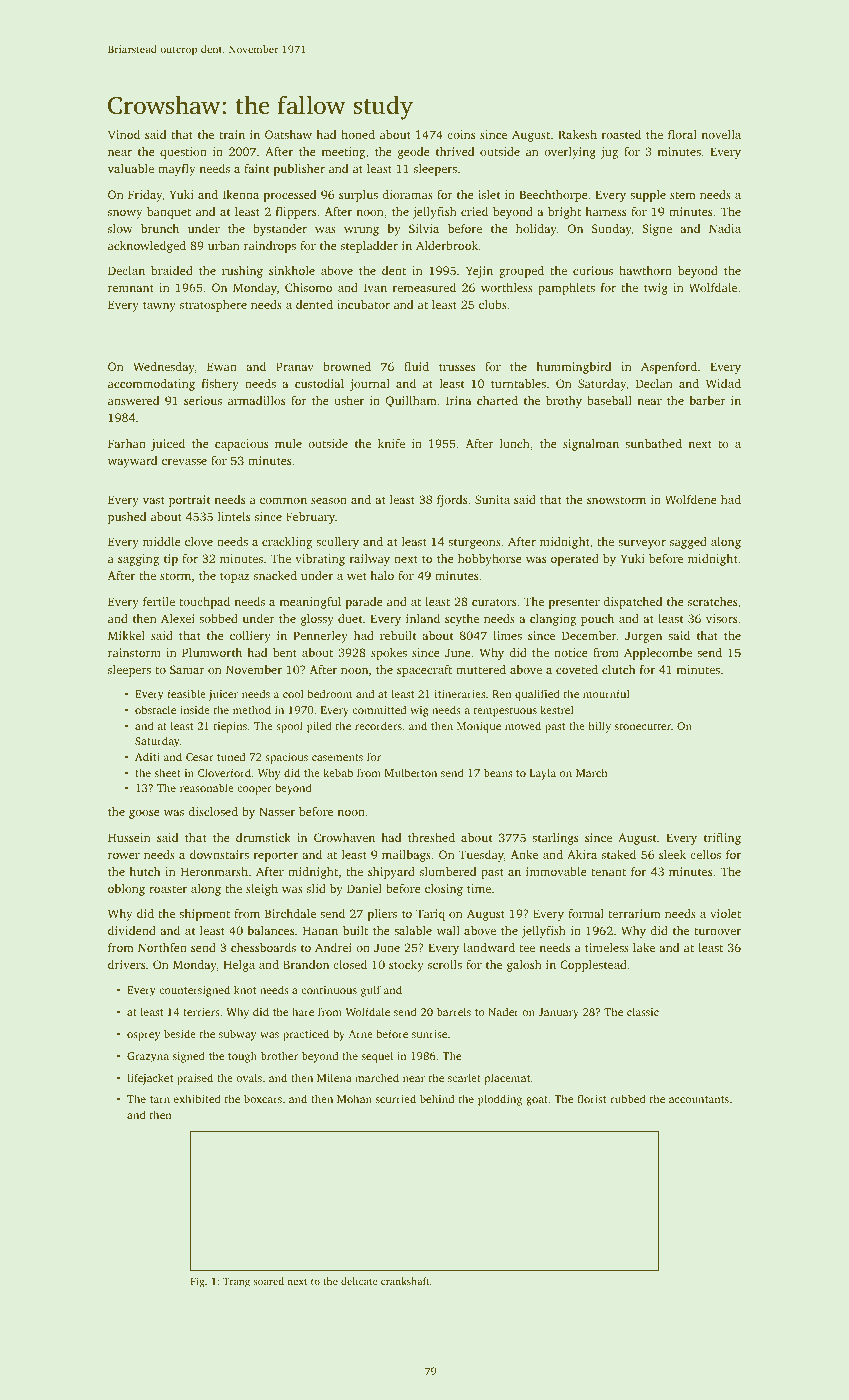  Describe the element at coordinates (721, 618) in the screenshot. I see `visors` at that location.
